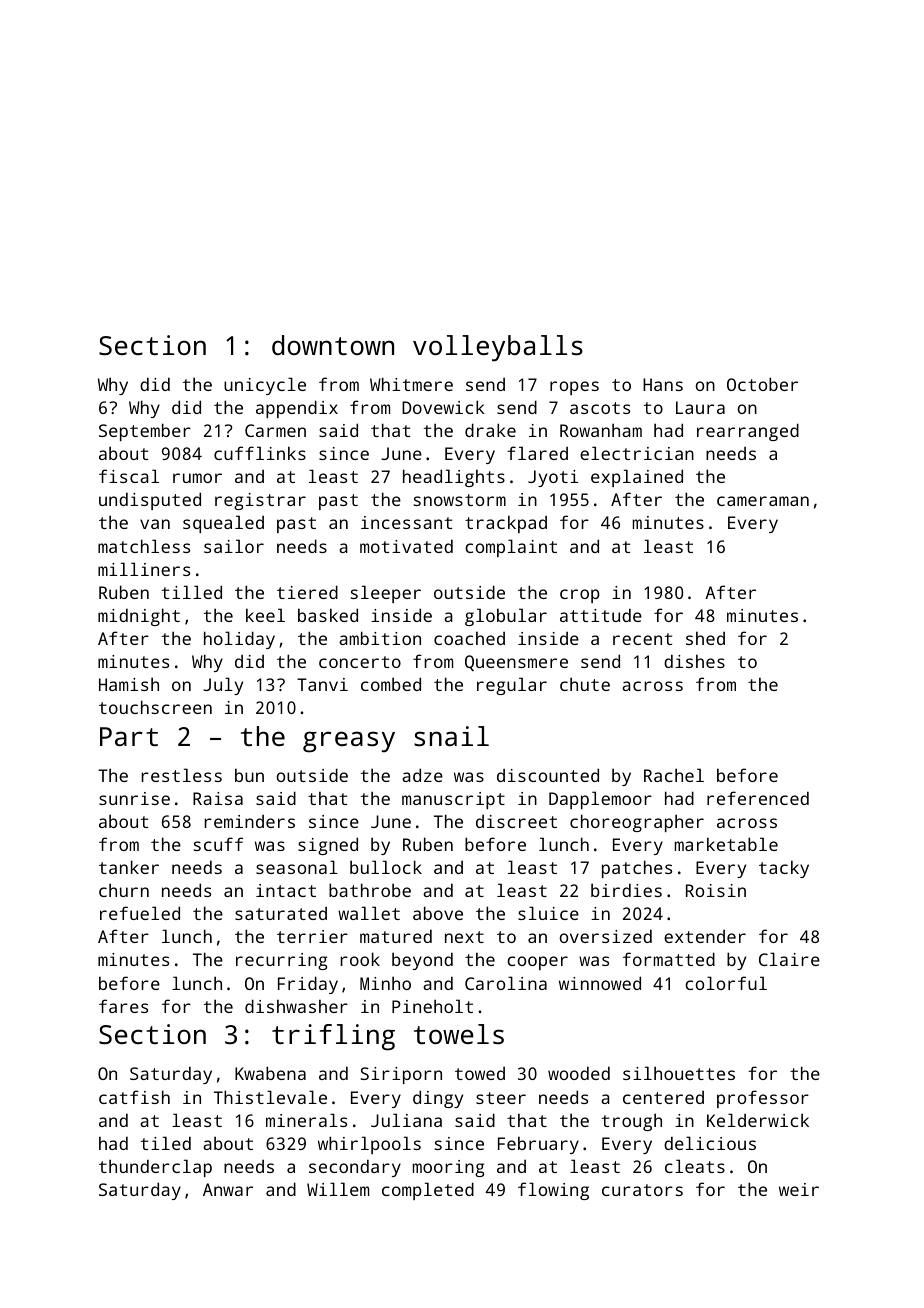 This page has height=1308, width=924. What do you see at coordinates (406, 522) in the page?
I see `incessant` at bounding box center [406, 522].
